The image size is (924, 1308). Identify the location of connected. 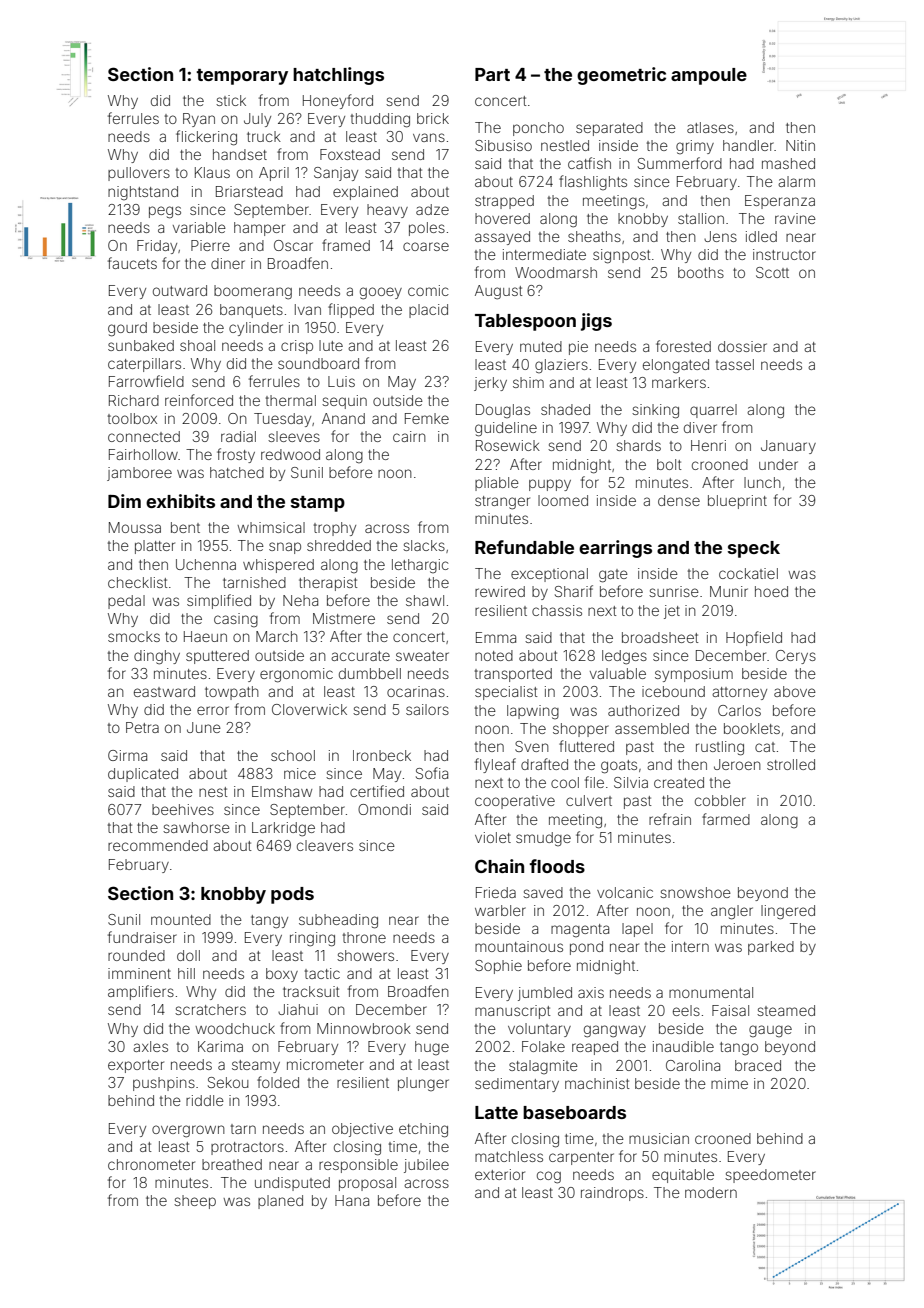
(144, 436).
